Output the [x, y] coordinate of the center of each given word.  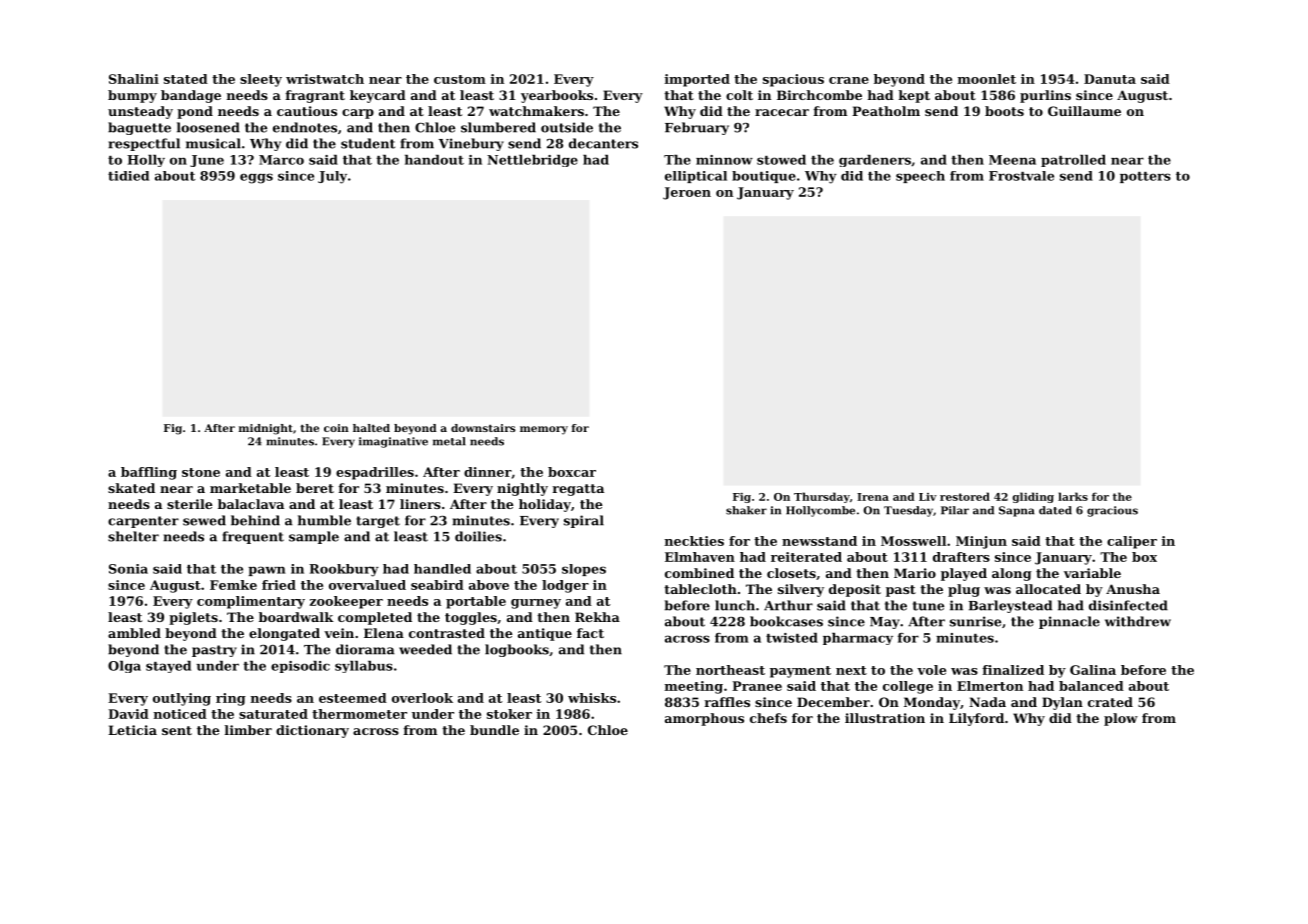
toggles [471, 618]
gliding [1033, 497]
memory [544, 430]
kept [914, 96]
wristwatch [325, 79]
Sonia [128, 569]
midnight [266, 429]
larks [1073, 496]
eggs [256, 178]
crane [849, 80]
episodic [300, 667]
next [851, 670]
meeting [694, 687]
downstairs [483, 428]
